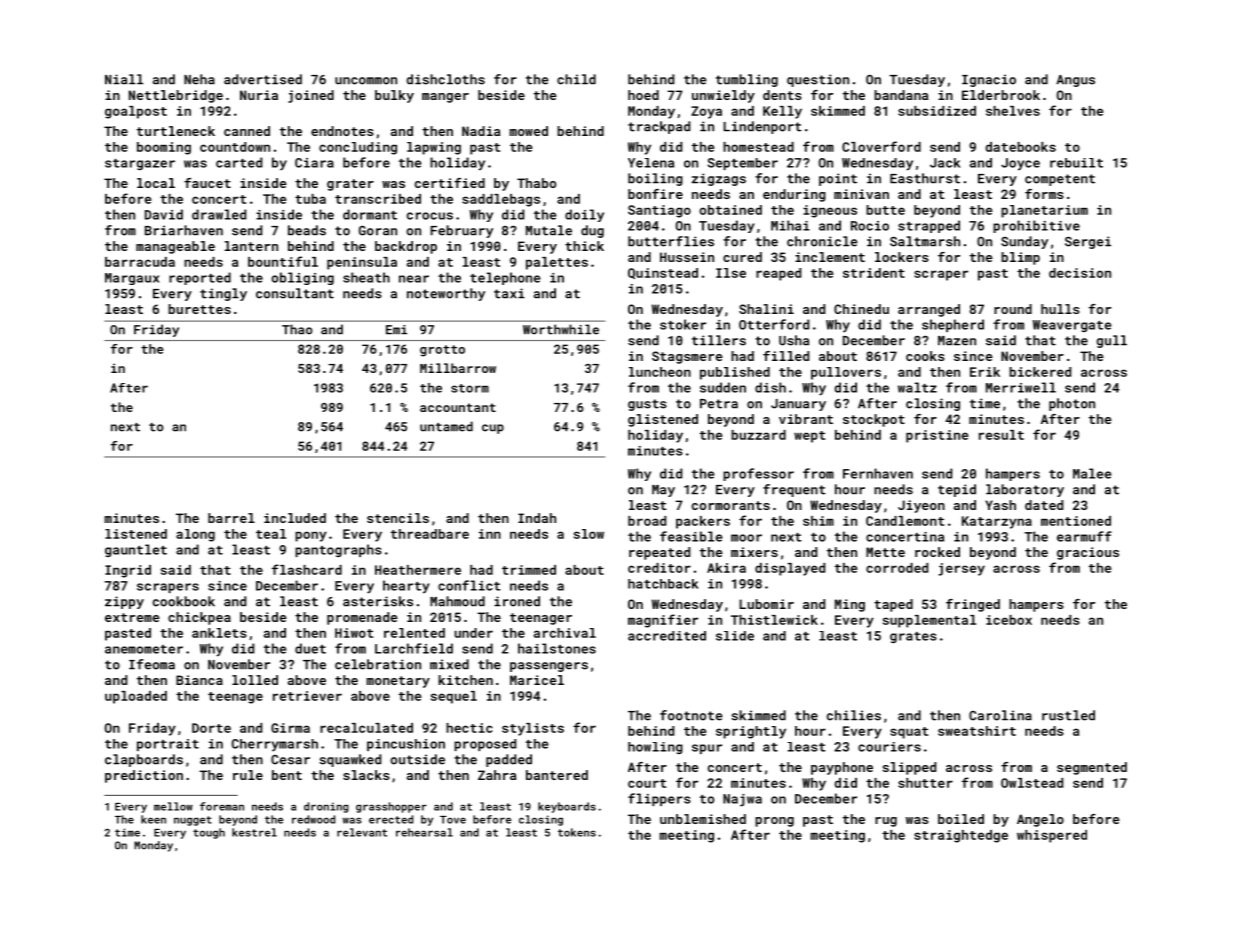  Describe the element at coordinates (537, 518) in the page. I see `Indah` at that location.
